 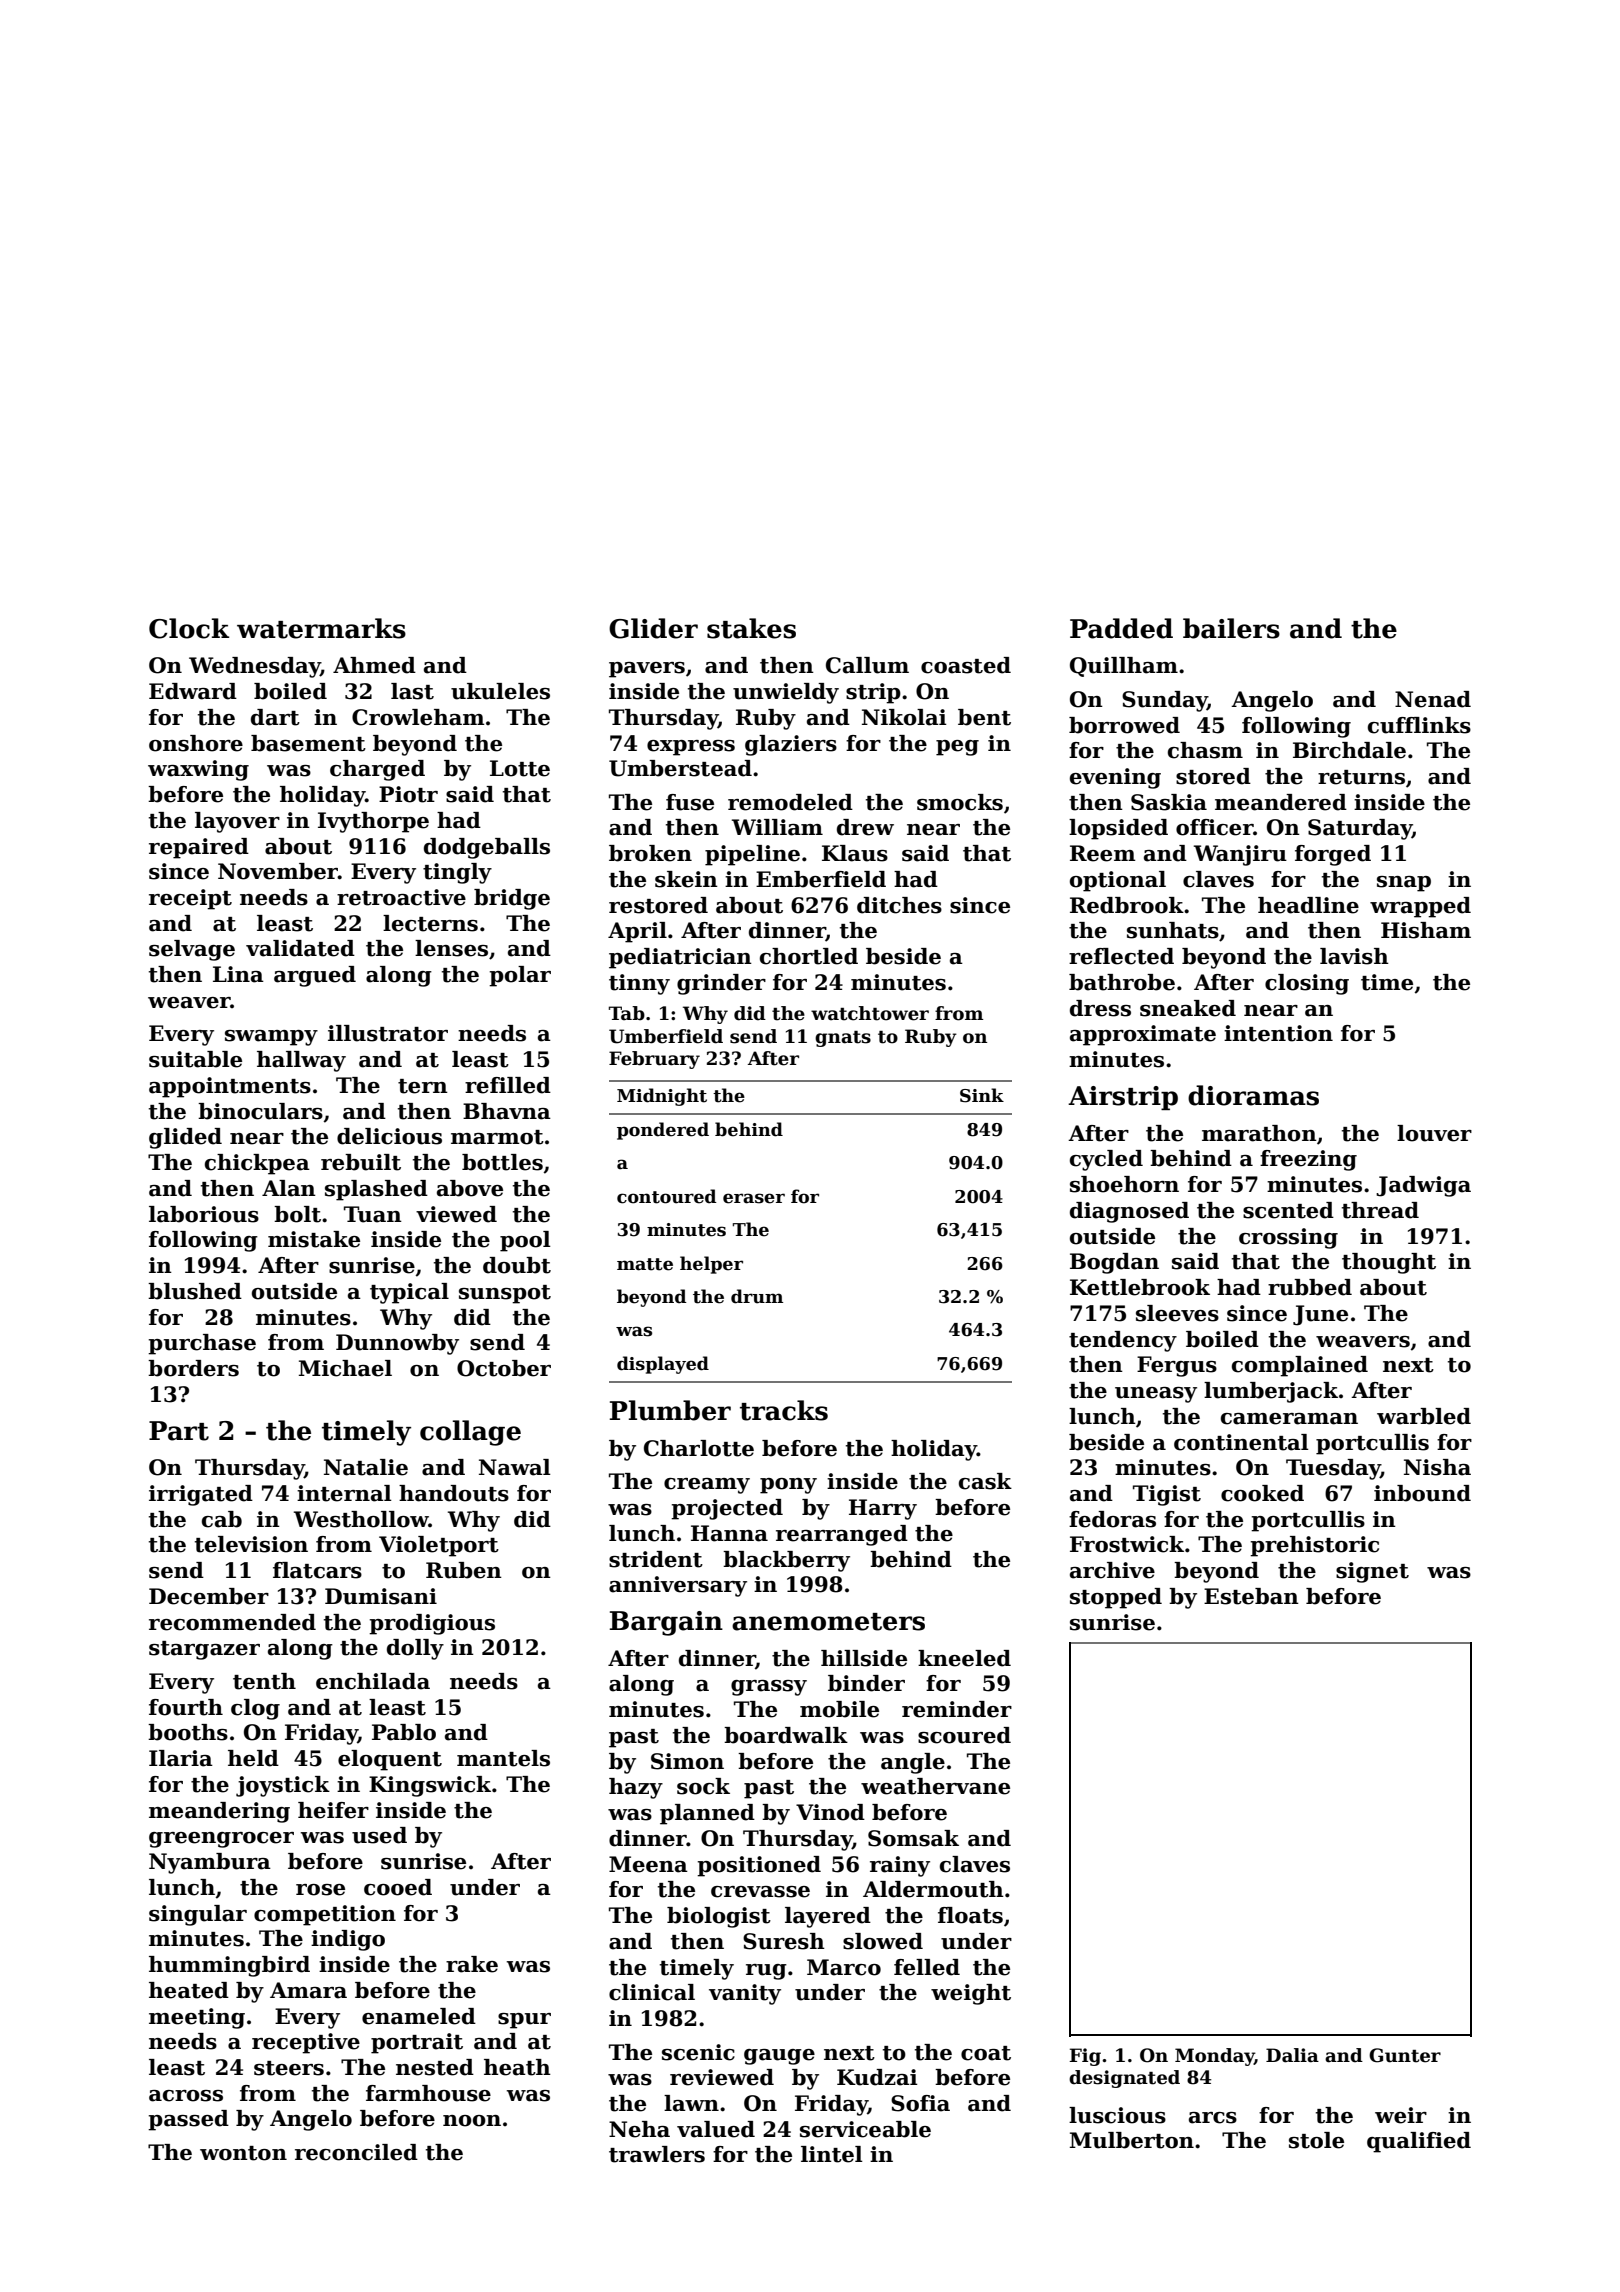 I want to click on rearranged, so click(x=842, y=1535).
